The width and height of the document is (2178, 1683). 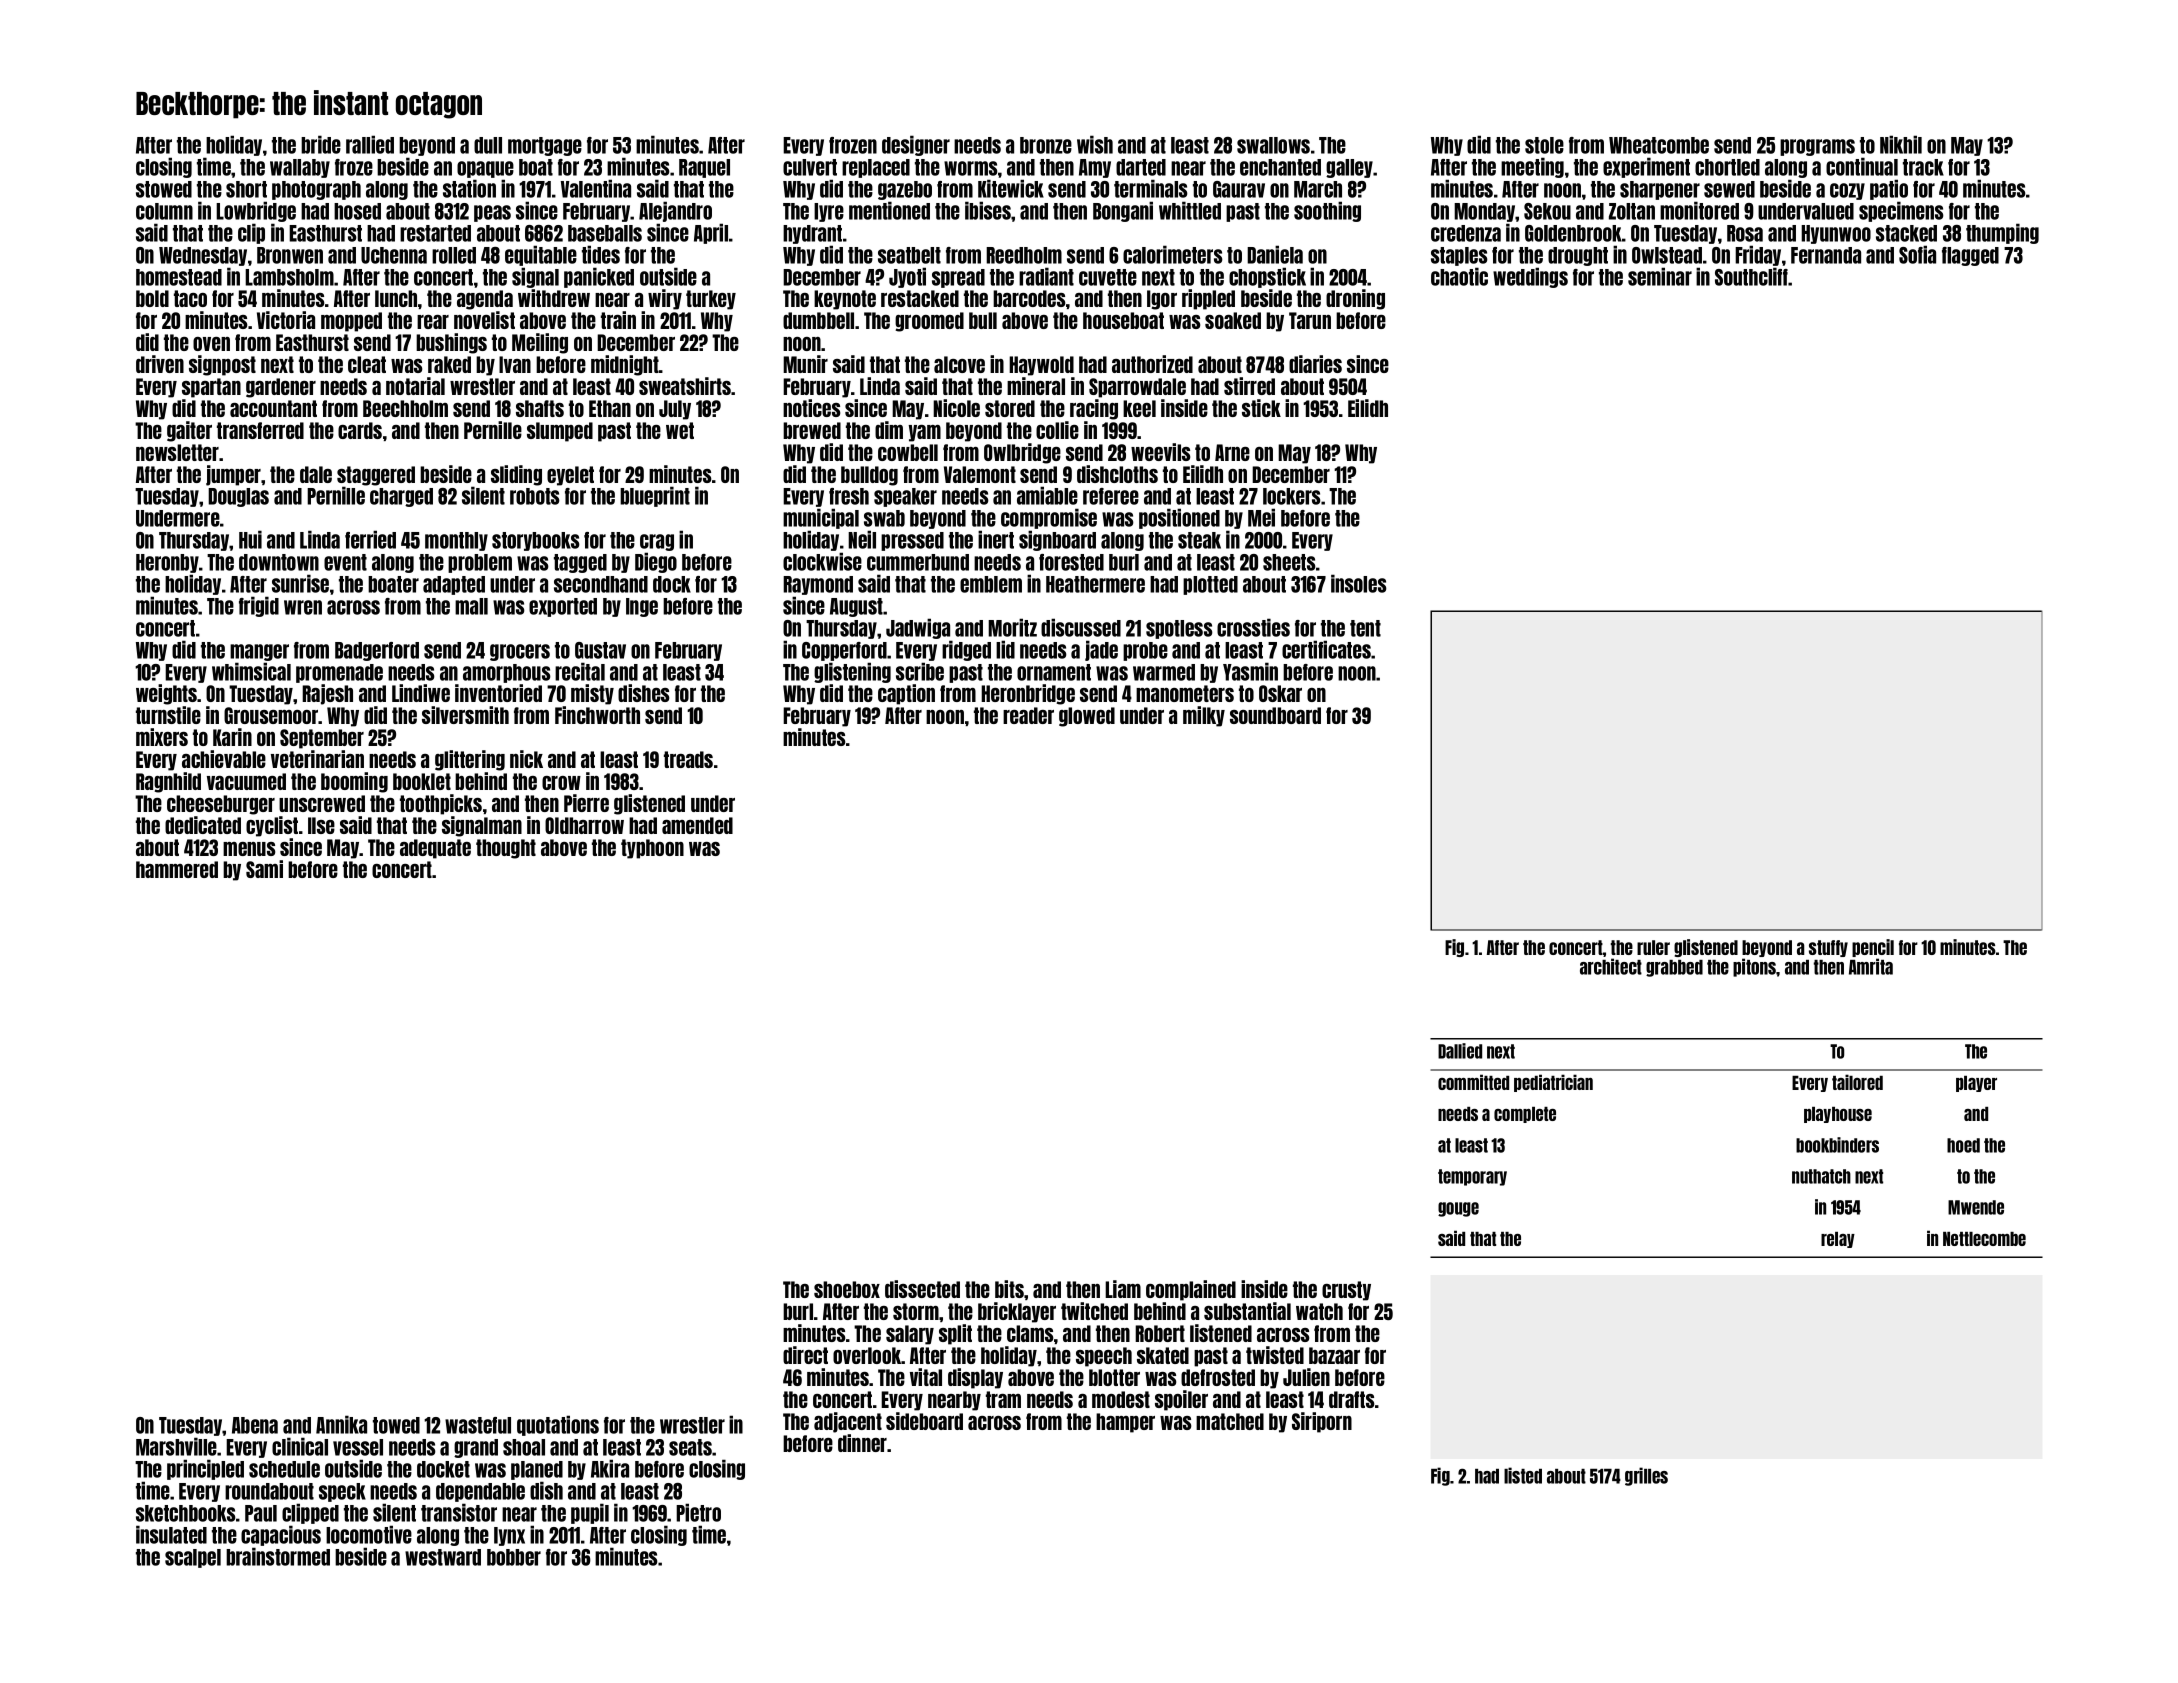 What do you see at coordinates (1523, 1475) in the document?
I see `listed` at bounding box center [1523, 1475].
